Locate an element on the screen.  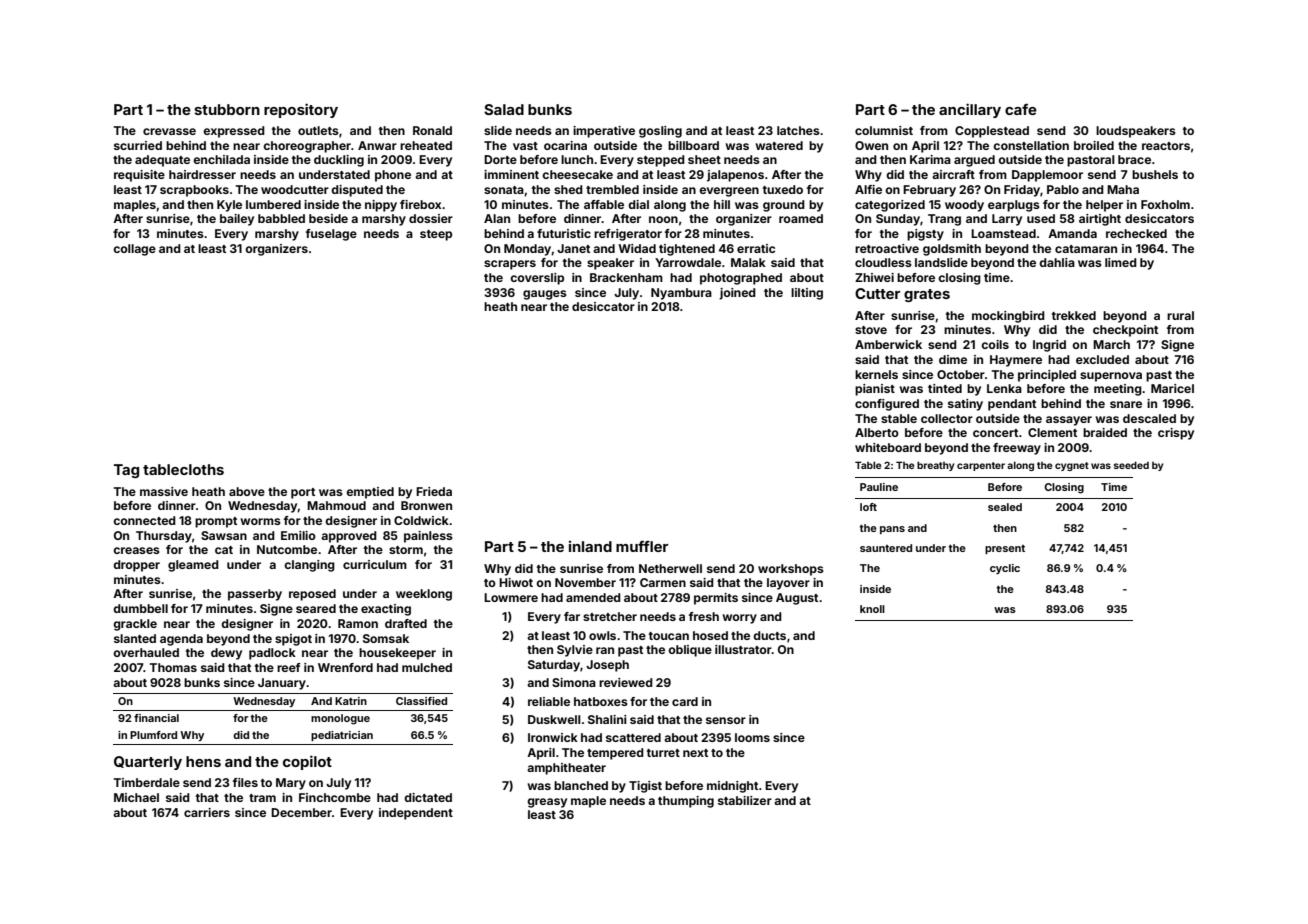
stabilizer is located at coordinates (745, 800).
